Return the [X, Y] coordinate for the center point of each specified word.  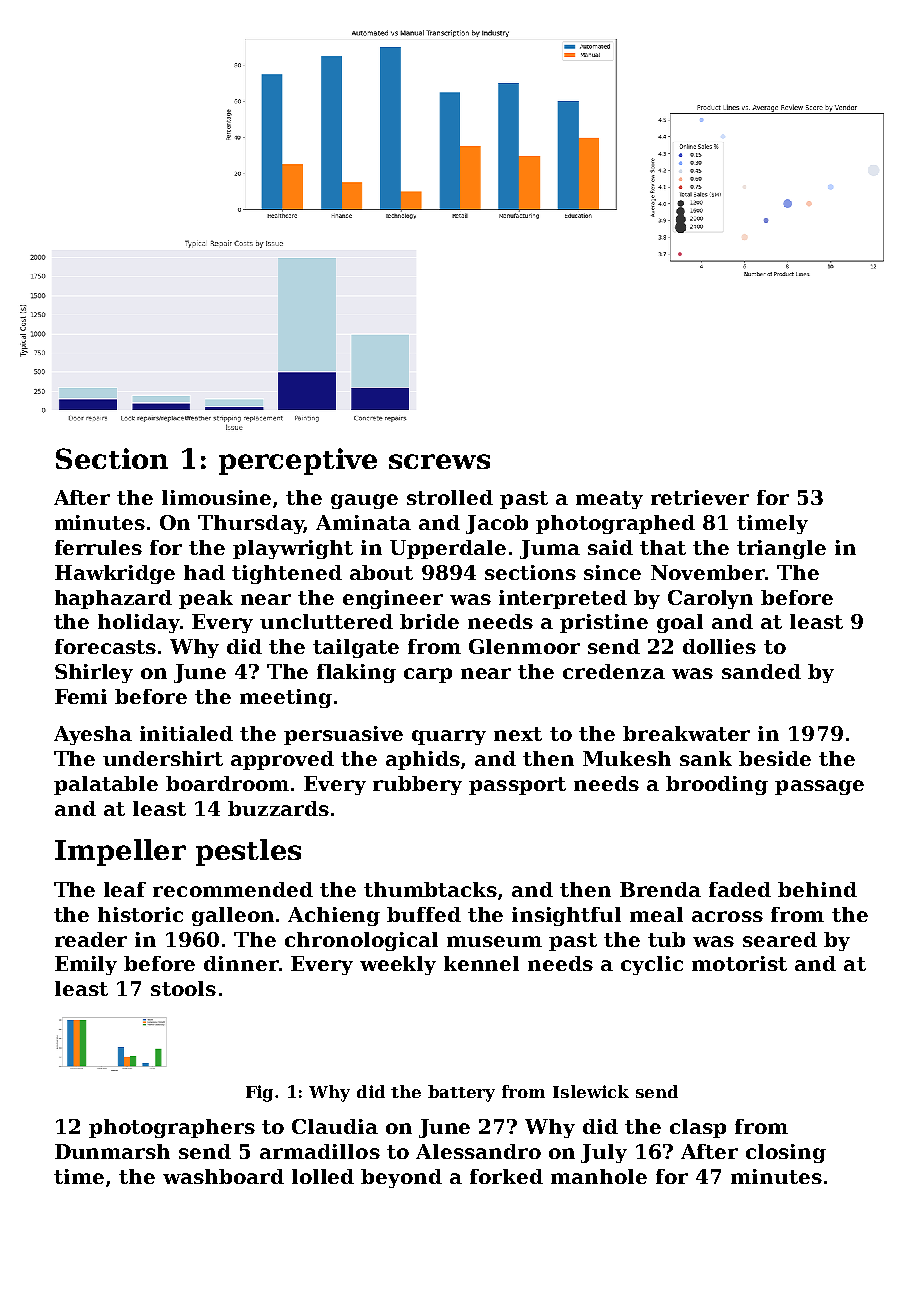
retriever [700, 497]
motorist [739, 963]
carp [428, 675]
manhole [599, 1176]
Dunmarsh [112, 1151]
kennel [481, 963]
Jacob [497, 524]
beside [775, 758]
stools [183, 988]
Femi [81, 696]
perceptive [298, 461]
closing [786, 1153]
